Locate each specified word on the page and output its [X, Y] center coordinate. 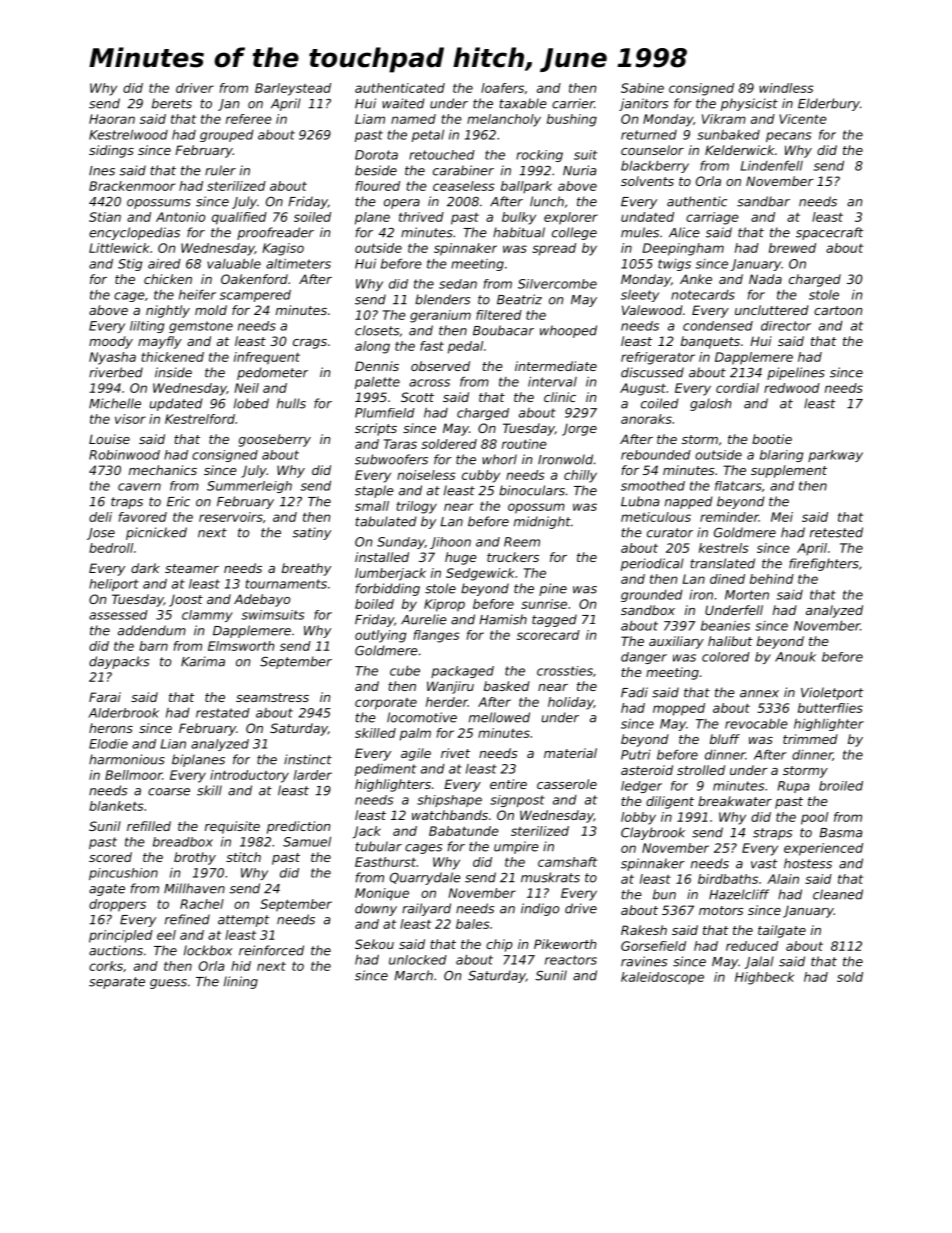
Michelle [115, 403]
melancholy [504, 120]
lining [241, 982]
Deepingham [683, 249]
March [413, 975]
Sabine [642, 88]
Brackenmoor [132, 186]
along [372, 347]
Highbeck [764, 978]
